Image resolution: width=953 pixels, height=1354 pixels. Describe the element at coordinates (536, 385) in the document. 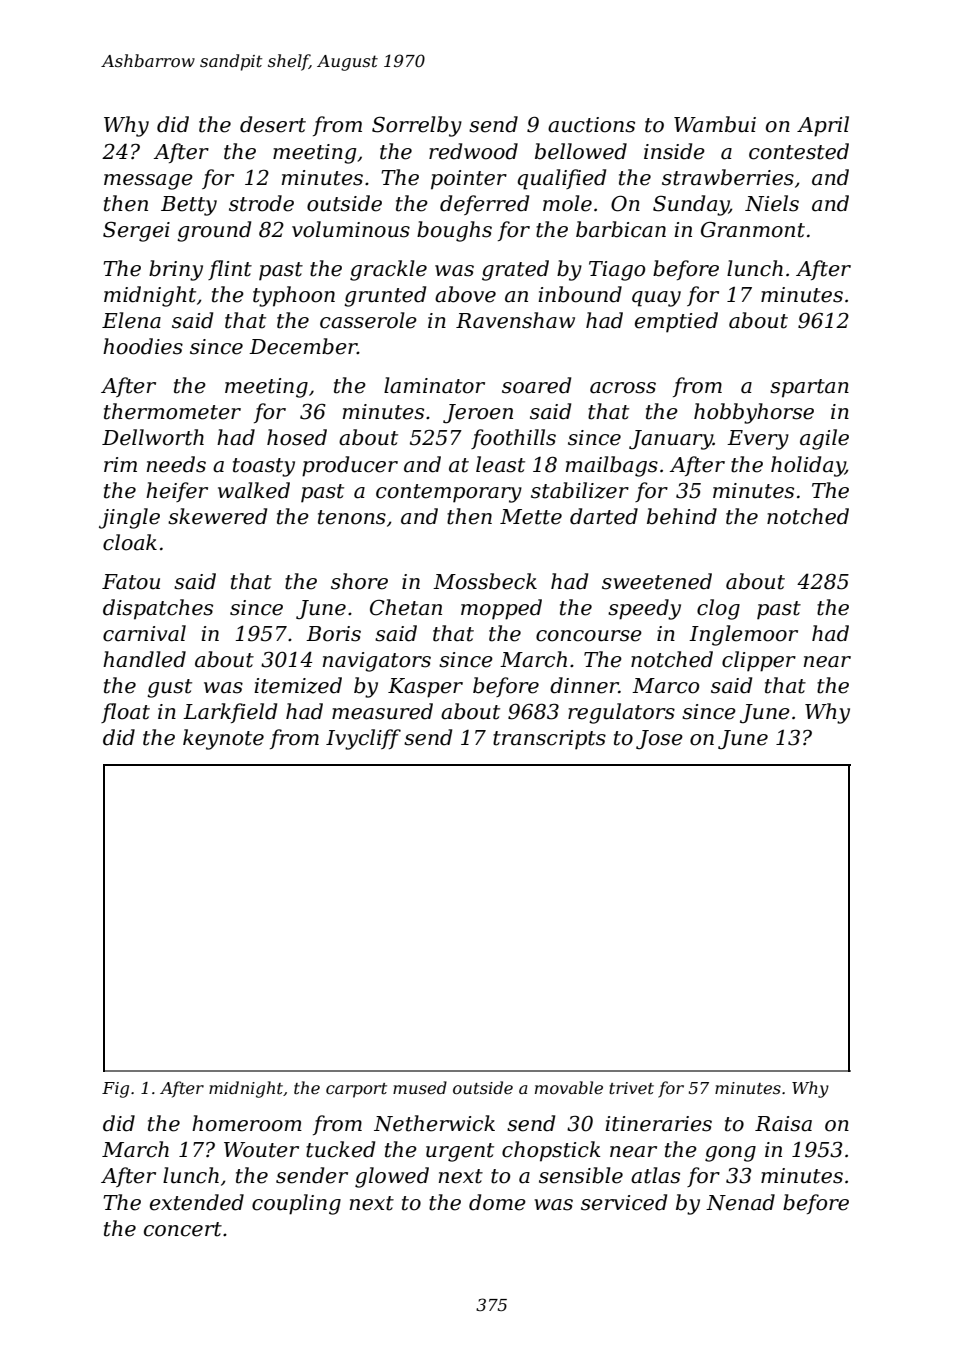

I see `soared` at that location.
